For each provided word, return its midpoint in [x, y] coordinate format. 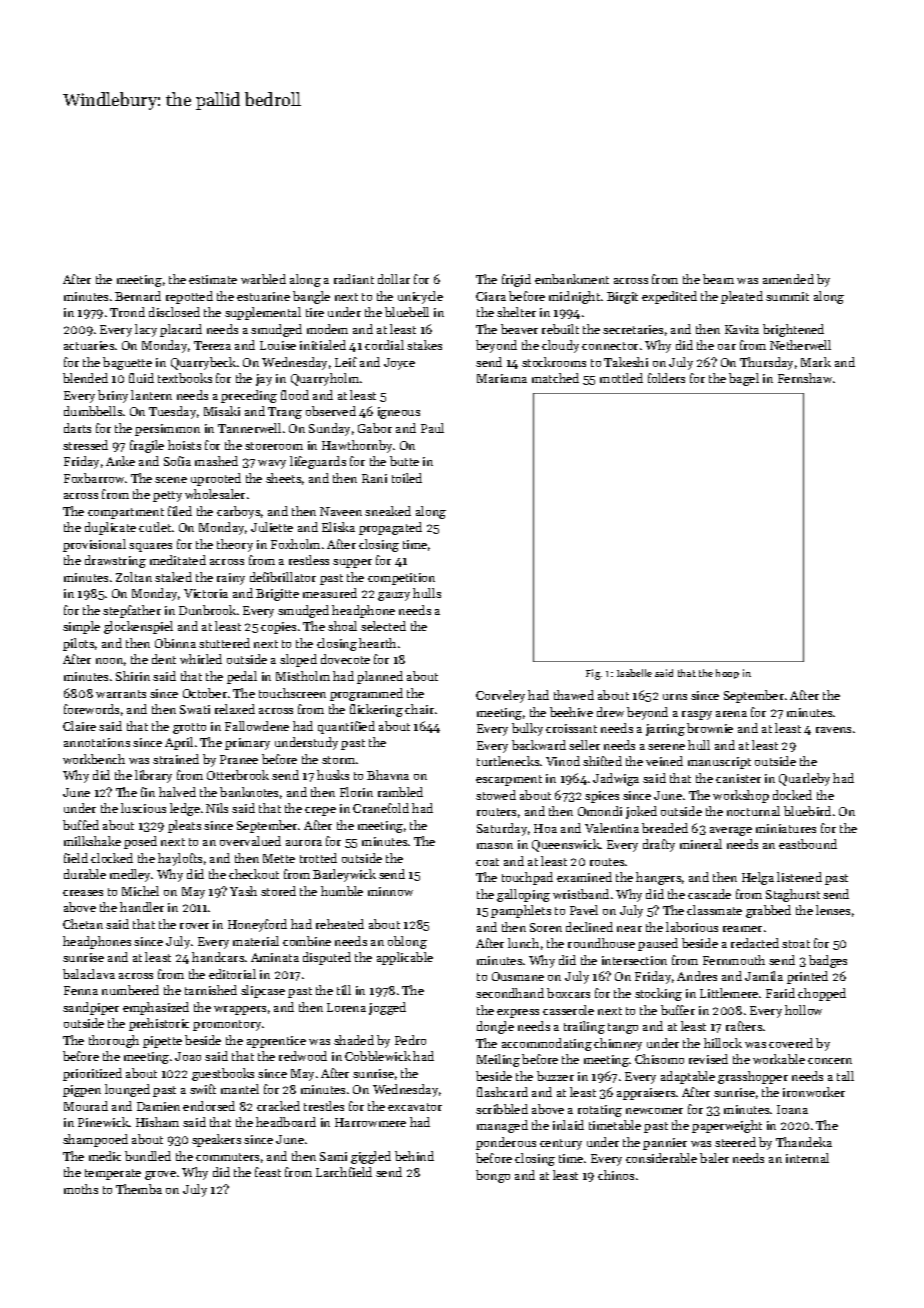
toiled [407, 478]
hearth [377, 643]
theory [235, 545]
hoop [727, 674]
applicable [405, 958]
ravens [833, 730]
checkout [254, 874]
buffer [678, 1010]
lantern [151, 395]
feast [268, 1172]
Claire [79, 726]
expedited [669, 297]
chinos [616, 1175]
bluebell [407, 312]
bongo [493, 1176]
